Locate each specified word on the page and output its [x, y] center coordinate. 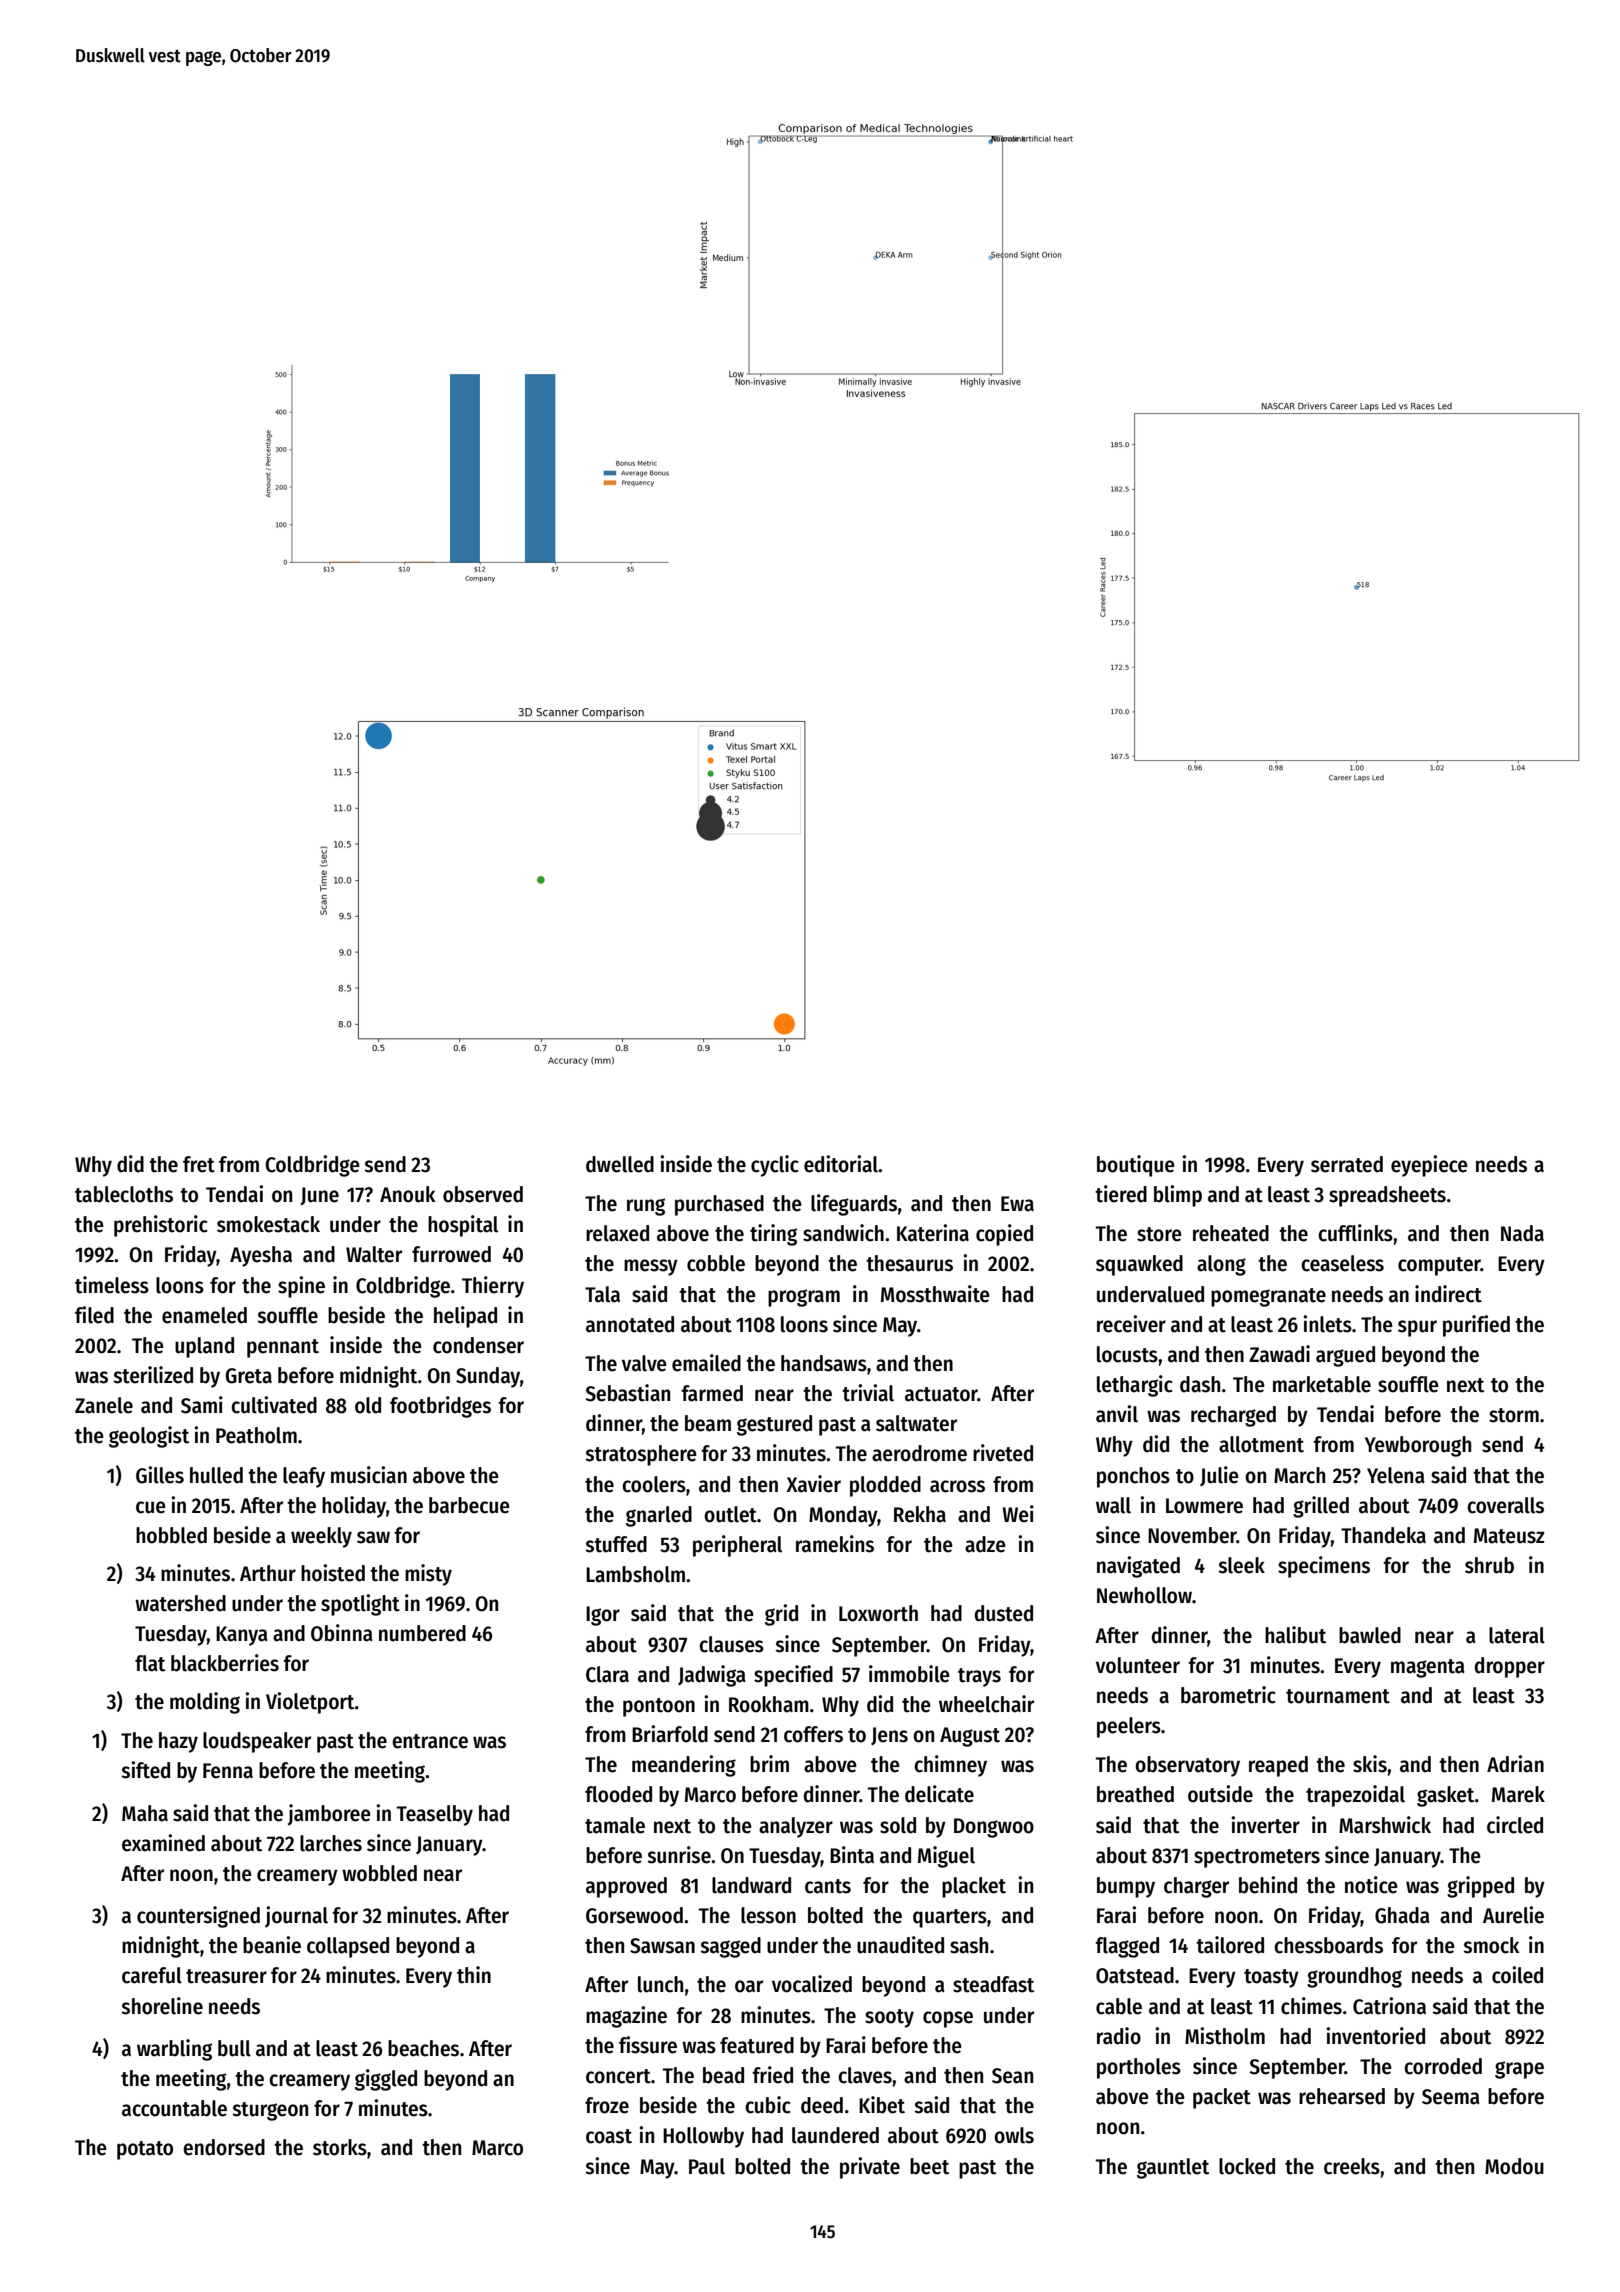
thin [474, 1975]
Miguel [946, 1857]
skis [1370, 1764]
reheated [1231, 1233]
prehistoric [161, 1226]
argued [1345, 1356]
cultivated [274, 1405]
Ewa [1017, 1204]
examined [163, 1843]
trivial [868, 1393]
